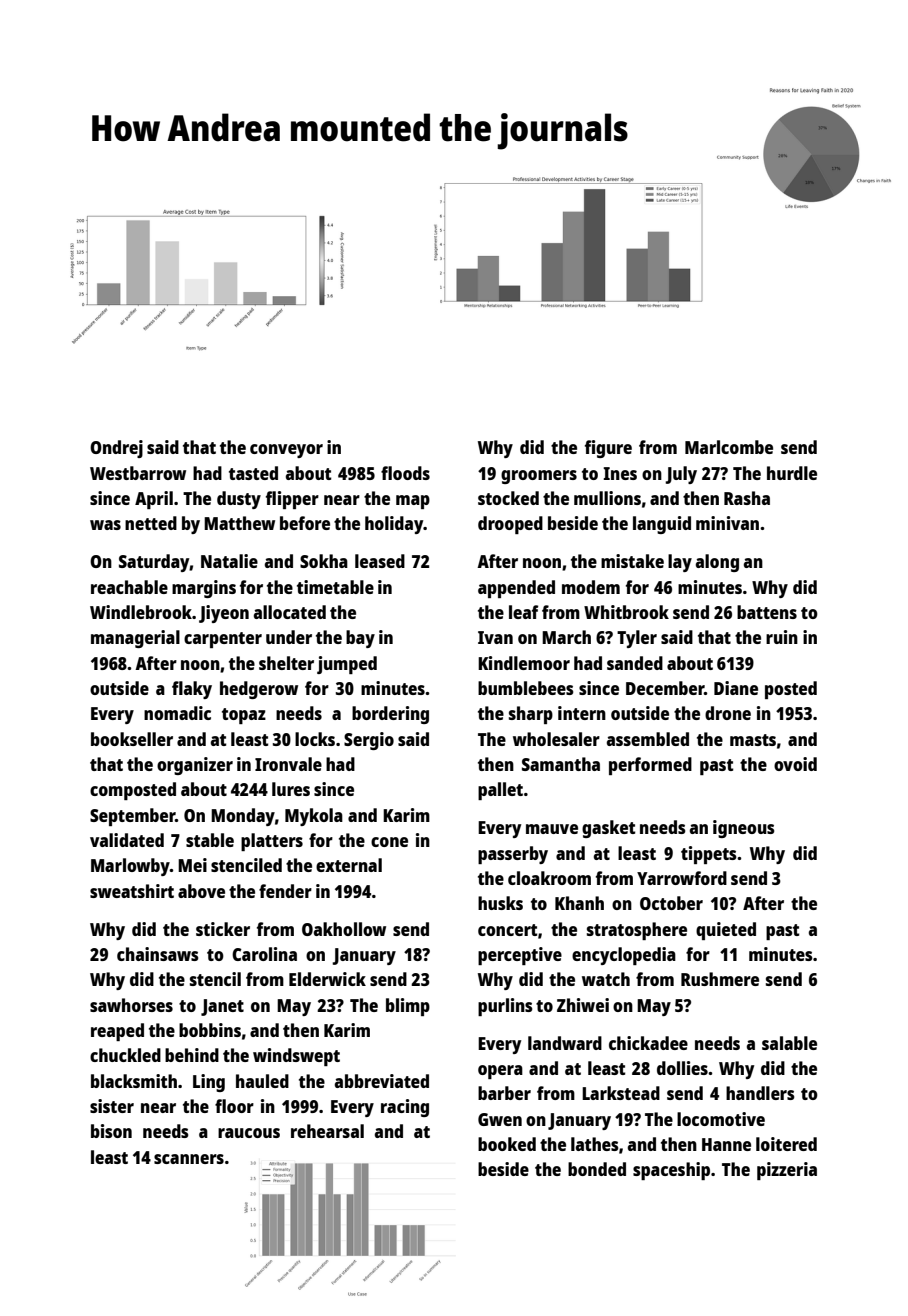 Image resolution: width=908 pixels, height=1316 pixels. I want to click on floor, so click(234, 1106).
